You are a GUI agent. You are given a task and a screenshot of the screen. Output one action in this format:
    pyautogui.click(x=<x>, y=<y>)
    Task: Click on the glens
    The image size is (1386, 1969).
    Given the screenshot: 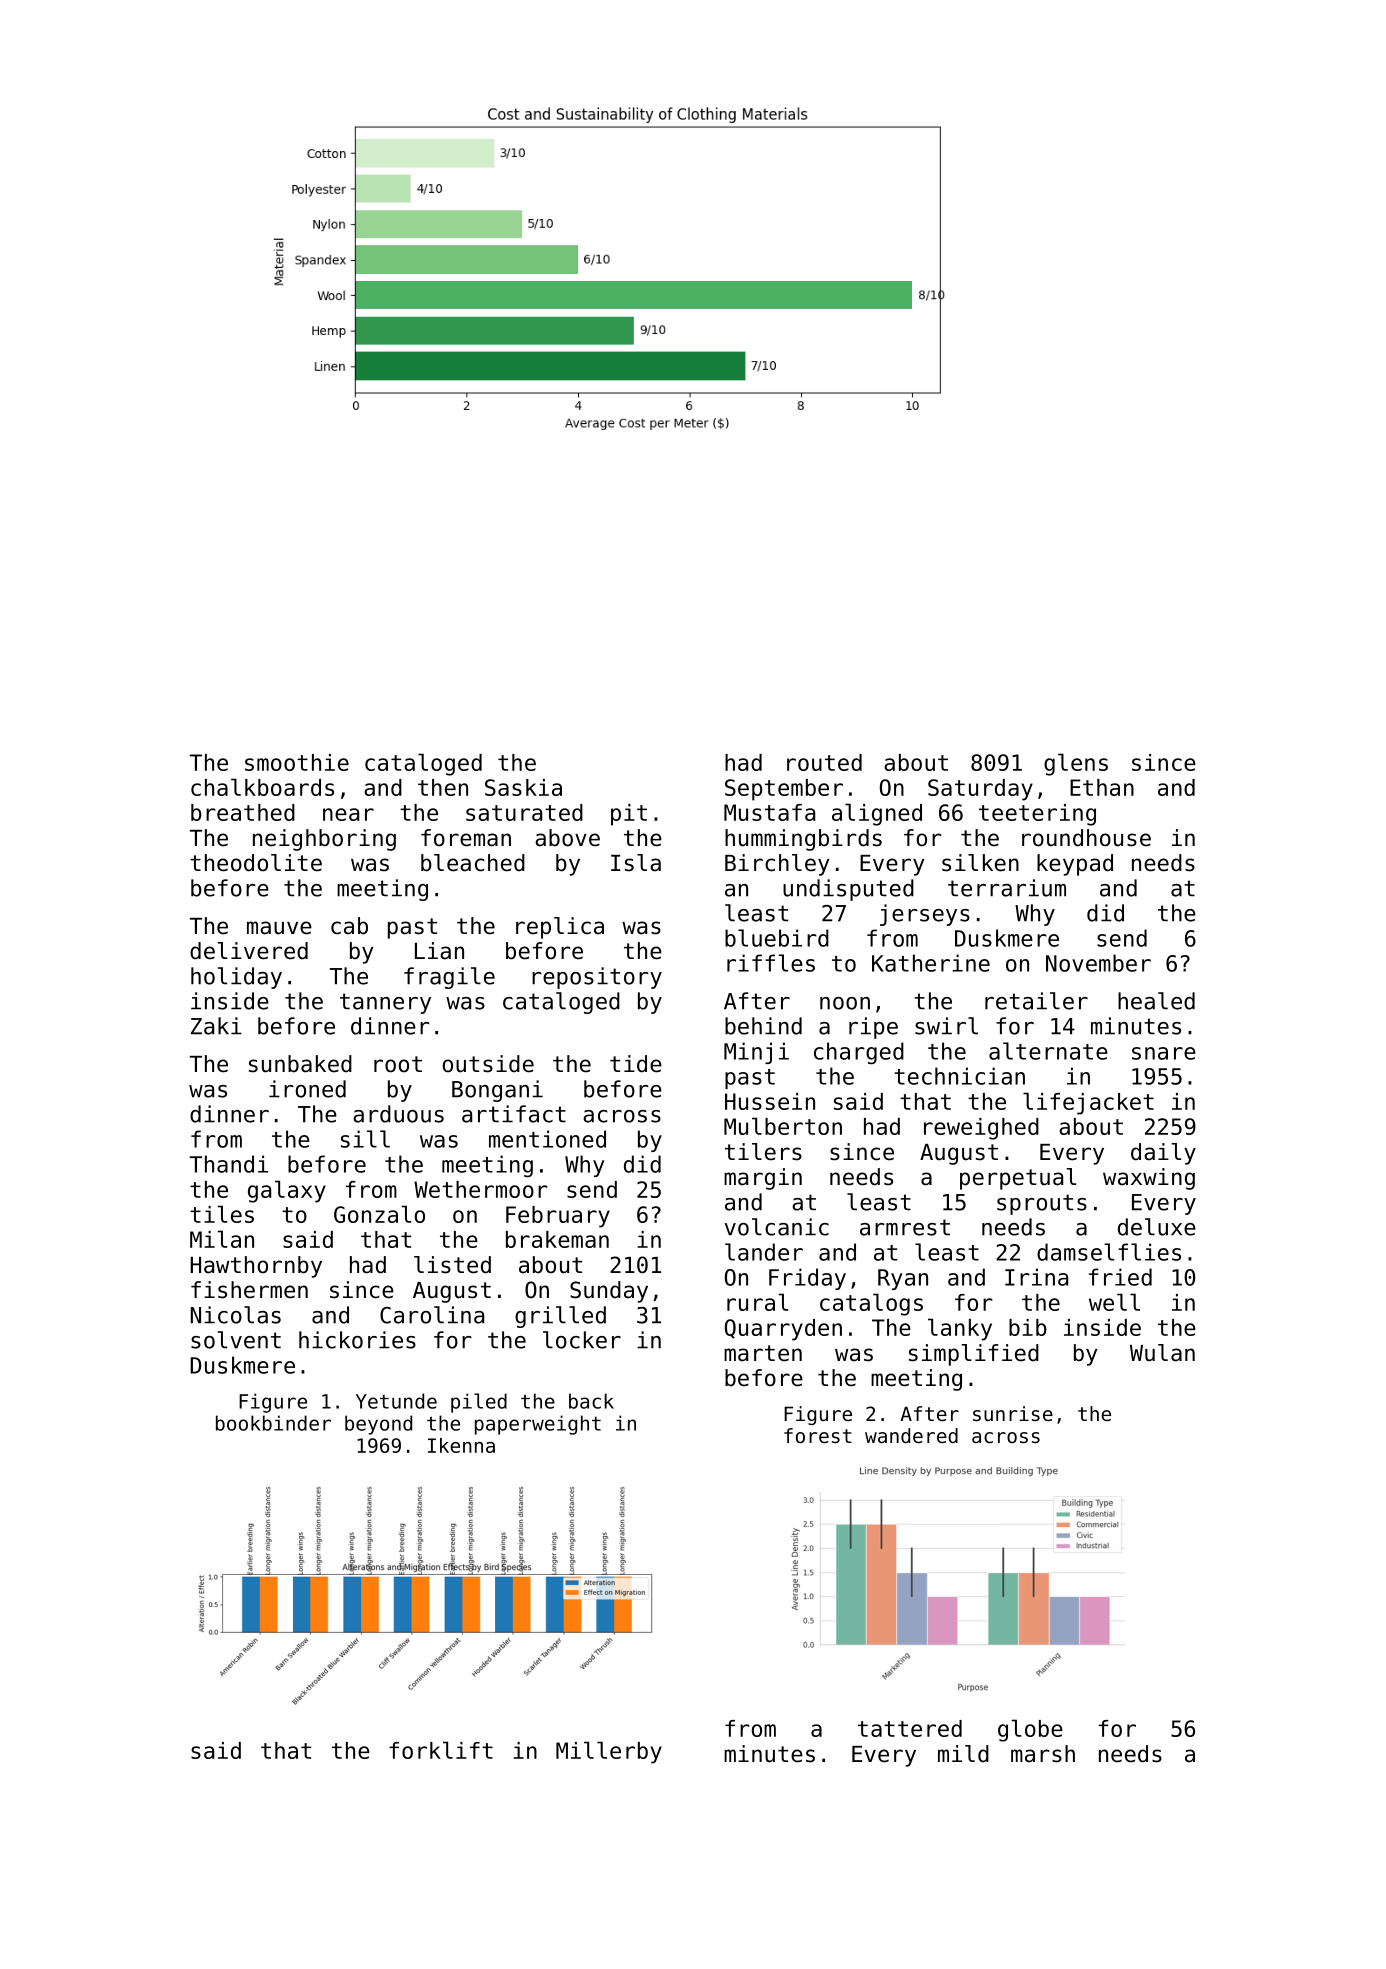 What is the action you would take?
    pyautogui.click(x=1076, y=764)
